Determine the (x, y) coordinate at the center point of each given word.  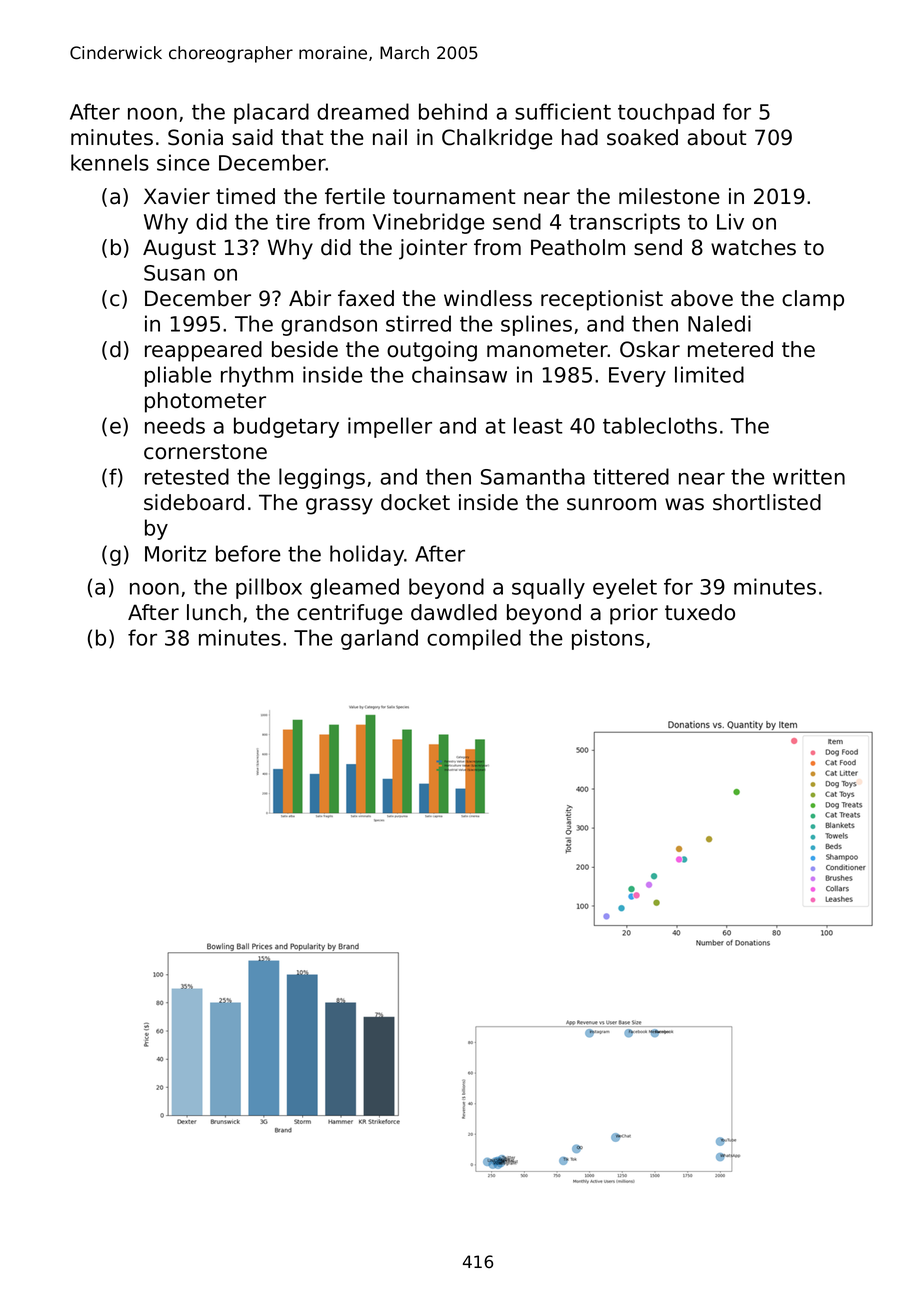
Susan (174, 273)
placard (271, 113)
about (716, 137)
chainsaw (459, 374)
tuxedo (700, 612)
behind (453, 111)
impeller (390, 427)
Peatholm (578, 247)
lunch (214, 612)
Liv (730, 221)
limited (709, 374)
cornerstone (205, 452)
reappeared (203, 351)
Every (637, 377)
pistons (608, 639)
